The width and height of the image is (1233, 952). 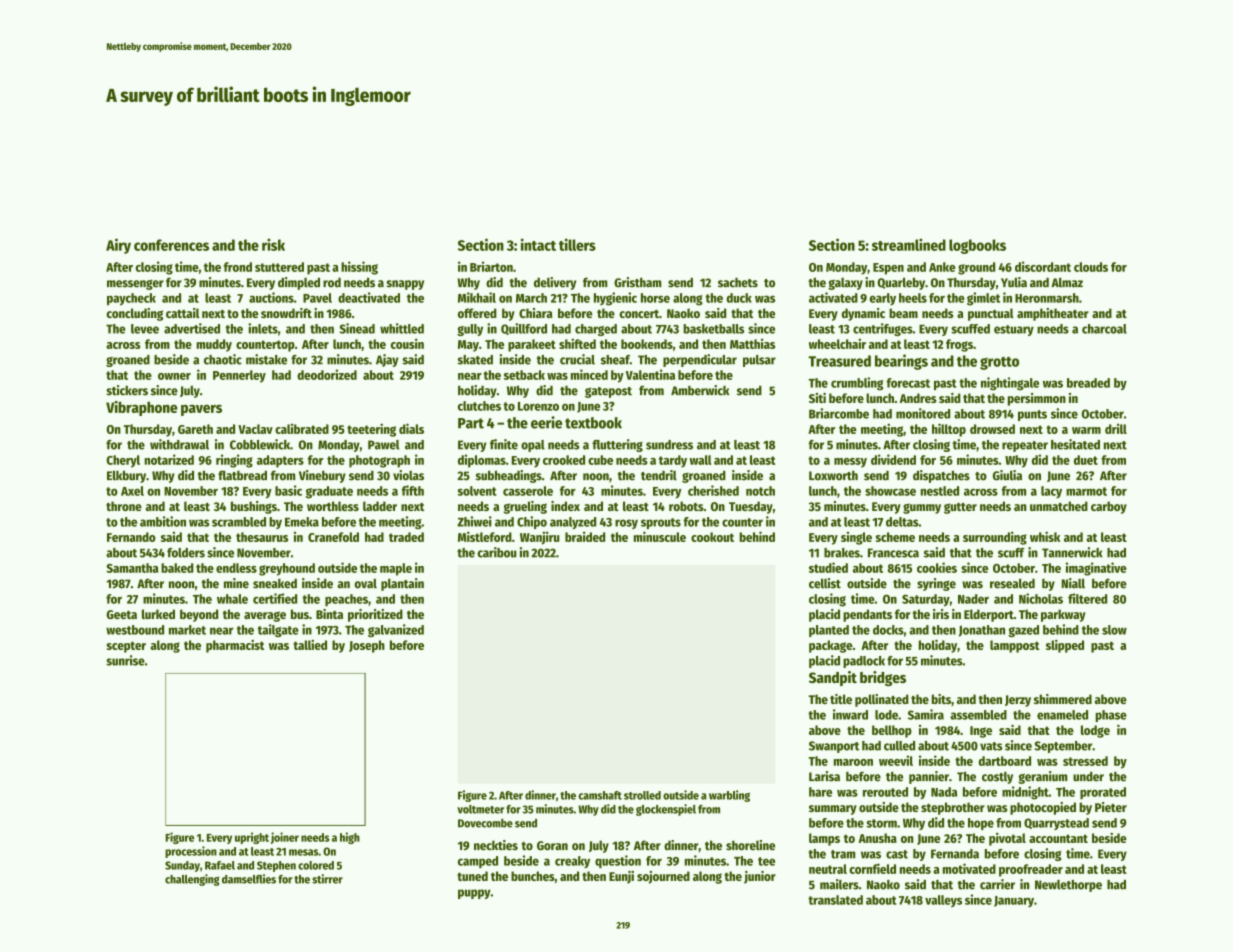 I want to click on streamlined, so click(x=909, y=244).
